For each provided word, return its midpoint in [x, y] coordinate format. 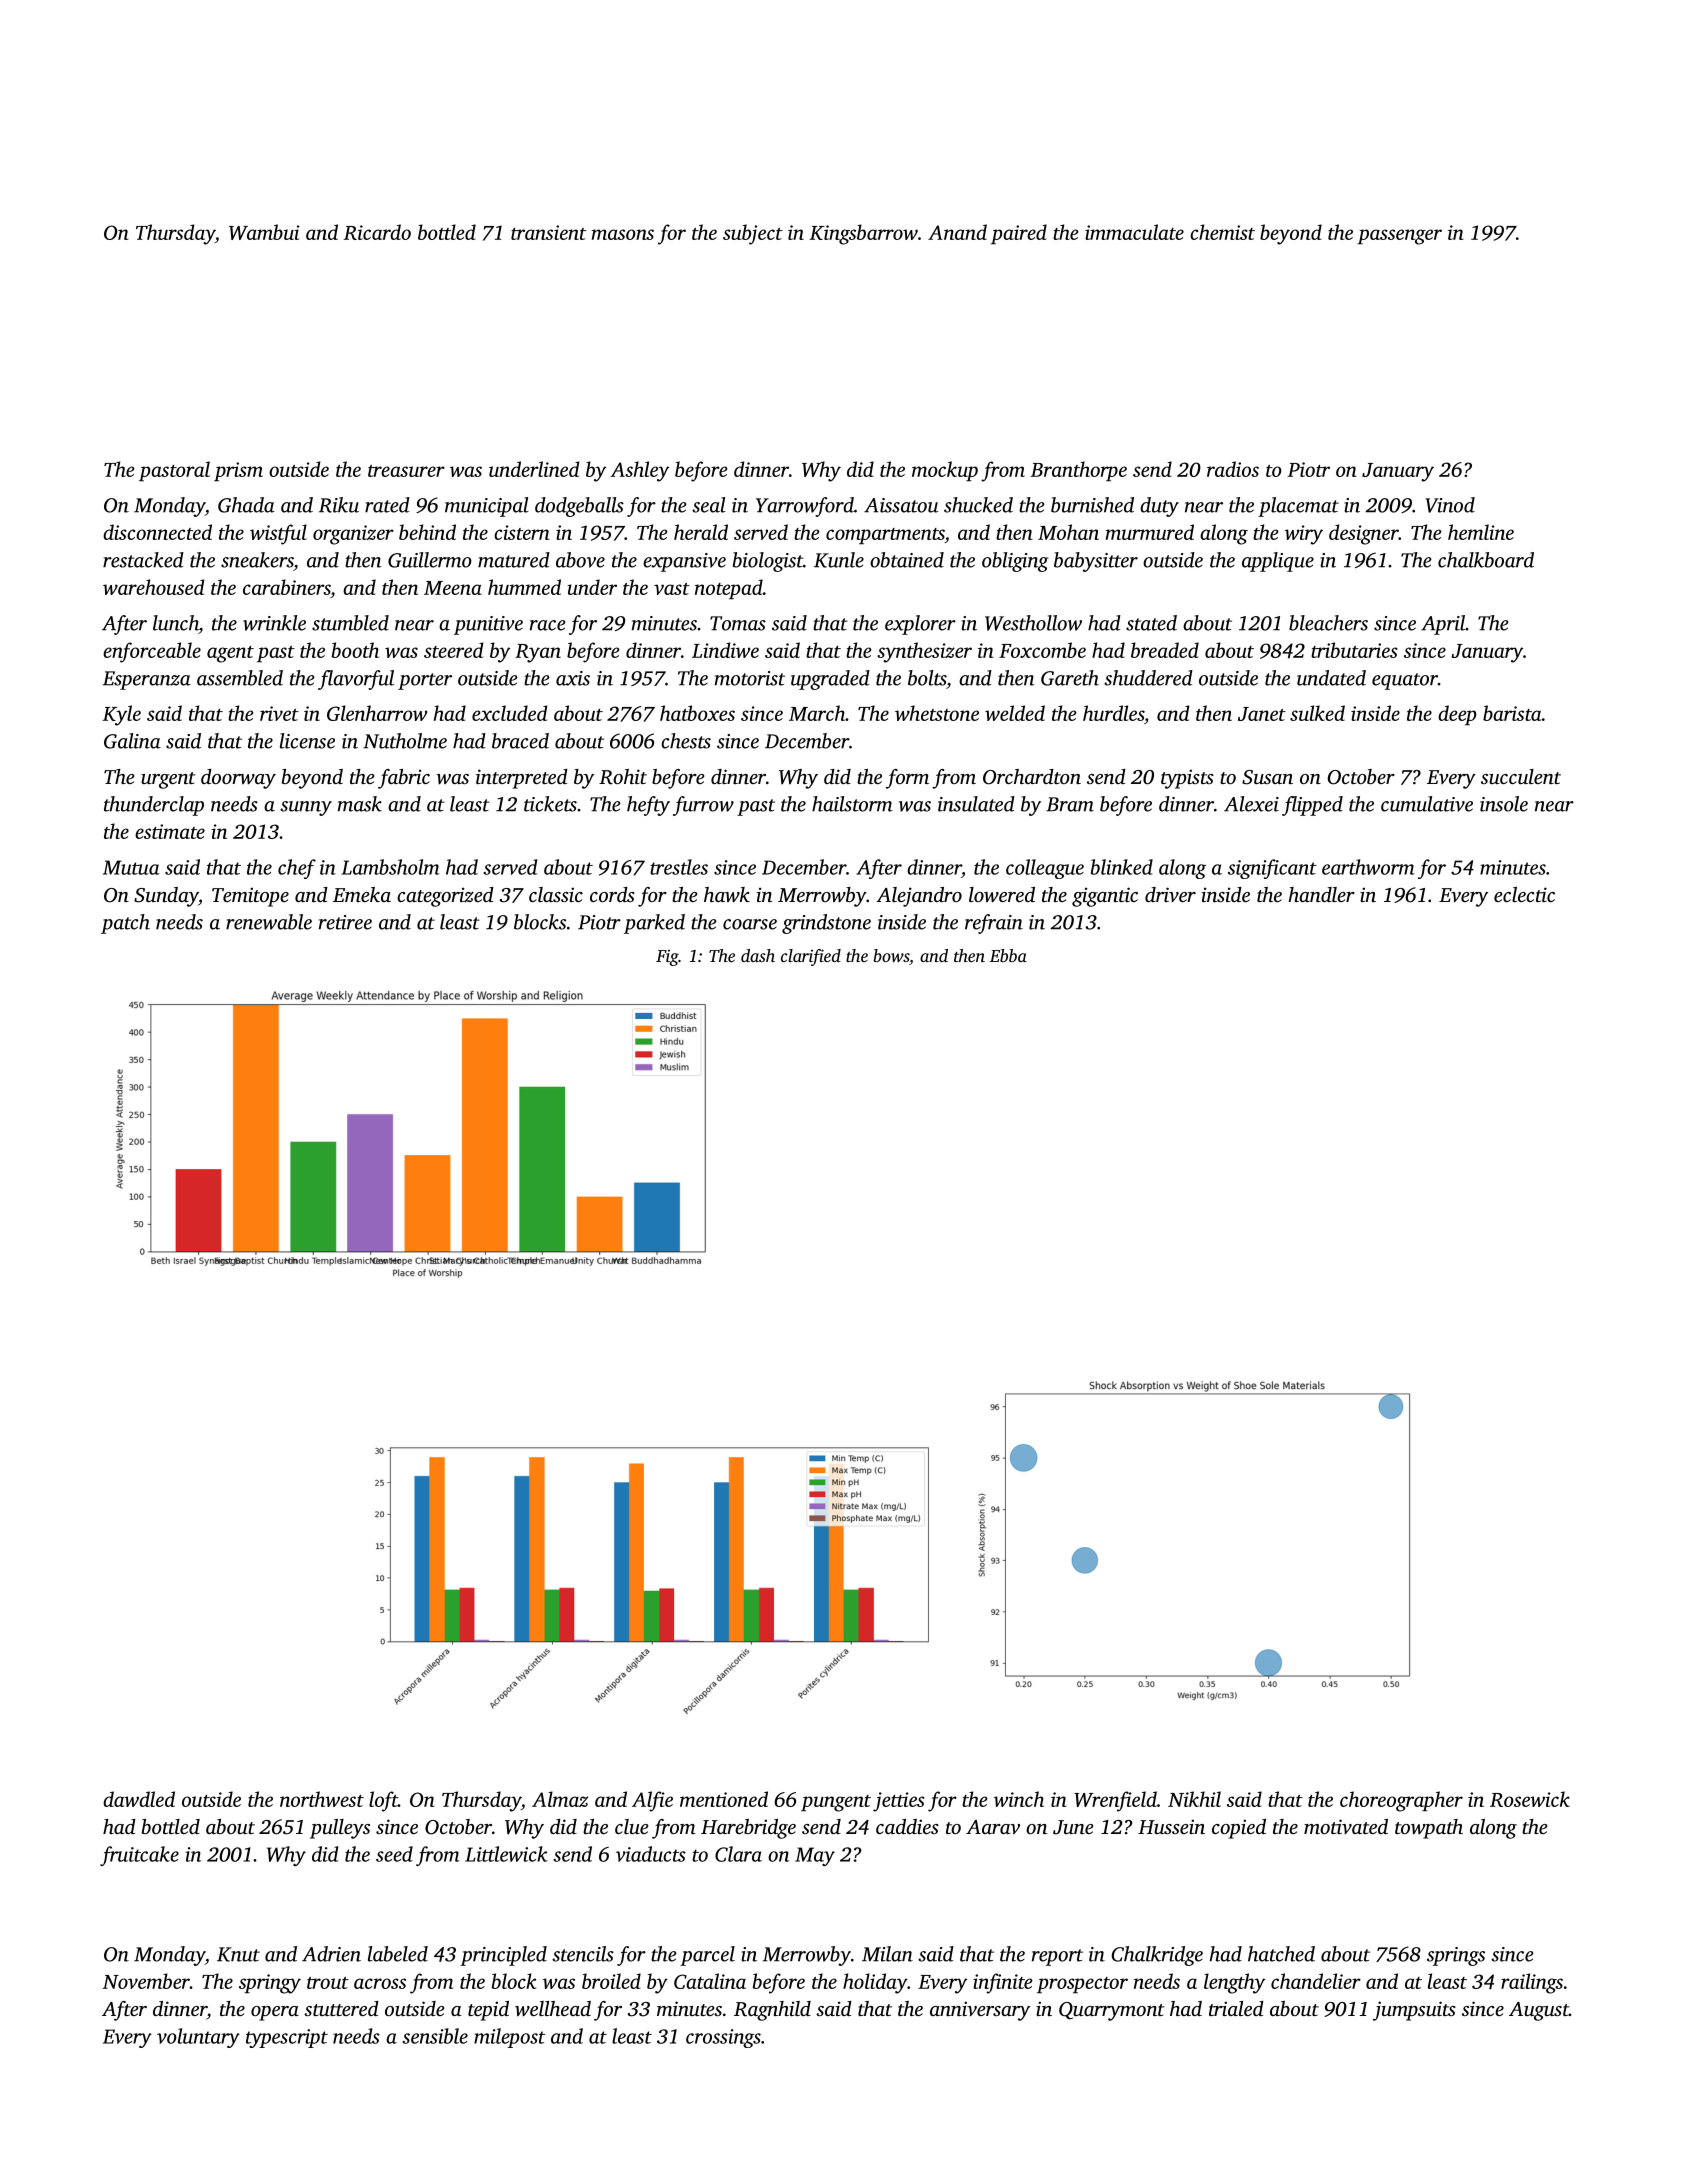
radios [1233, 469]
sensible [435, 2036]
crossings [723, 2038]
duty [1159, 507]
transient [548, 232]
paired [1019, 234]
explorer [920, 625]
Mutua [131, 867]
